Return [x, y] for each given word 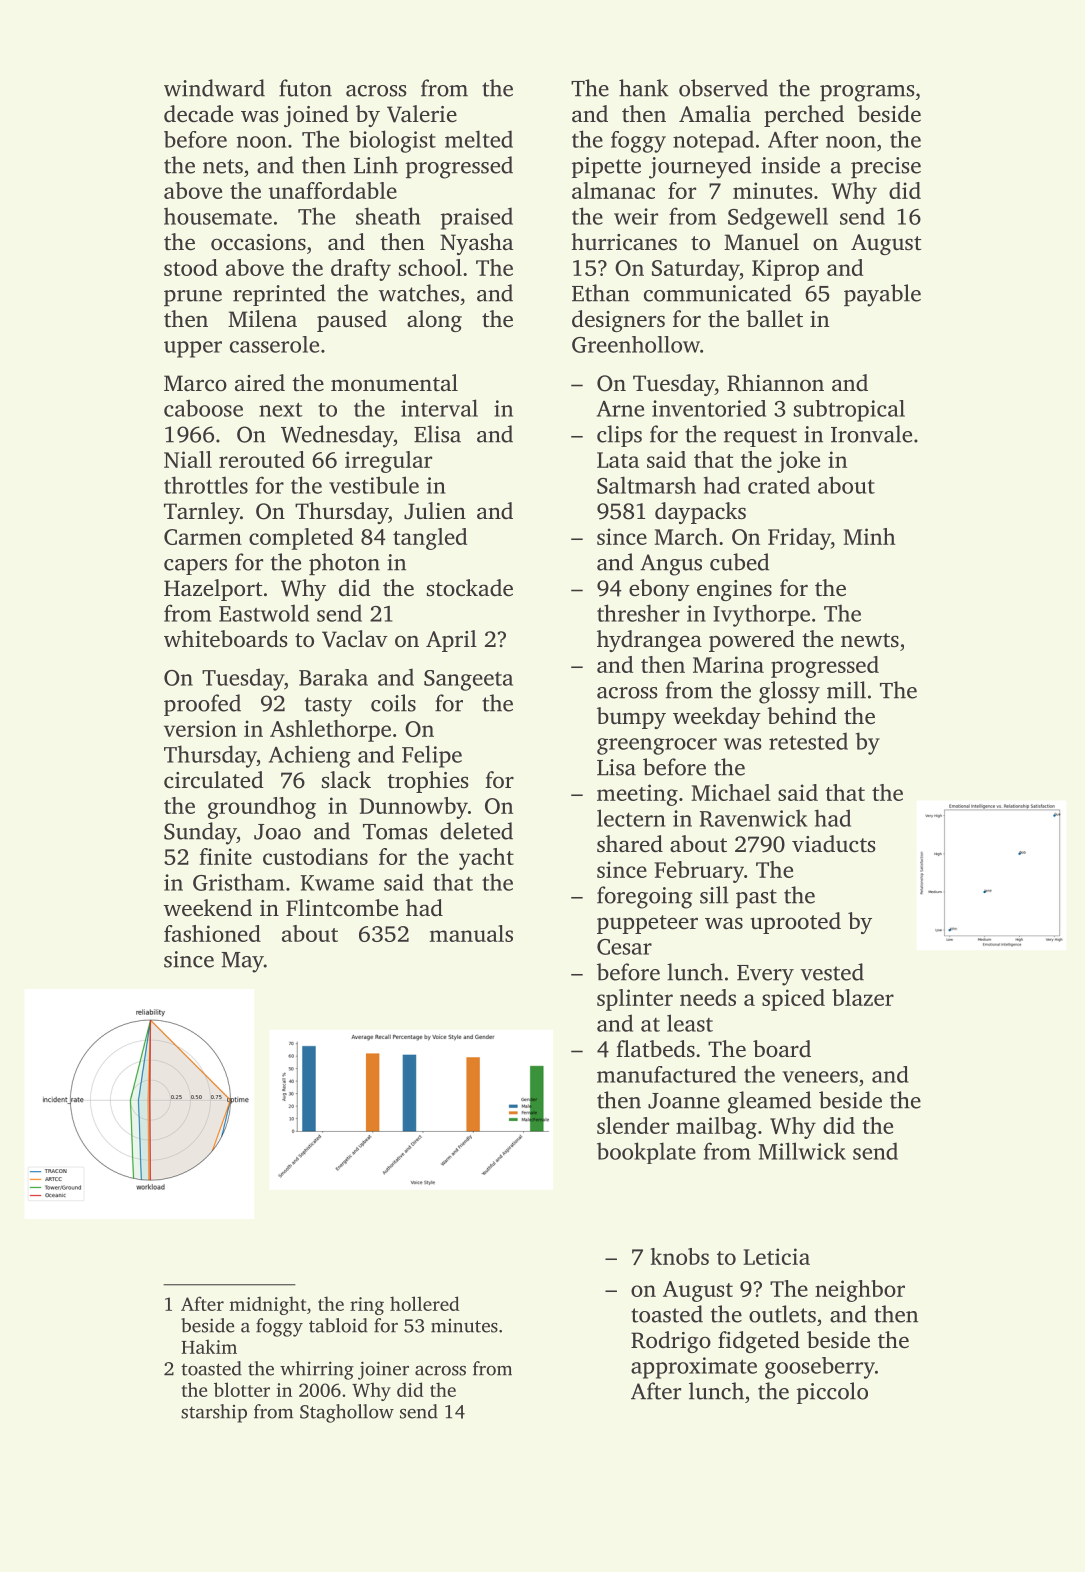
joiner [383, 1370]
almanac [613, 190]
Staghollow [347, 1413]
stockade [470, 588]
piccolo [832, 1393]
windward [214, 88]
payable [882, 295]
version [200, 728]
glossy [789, 692]
